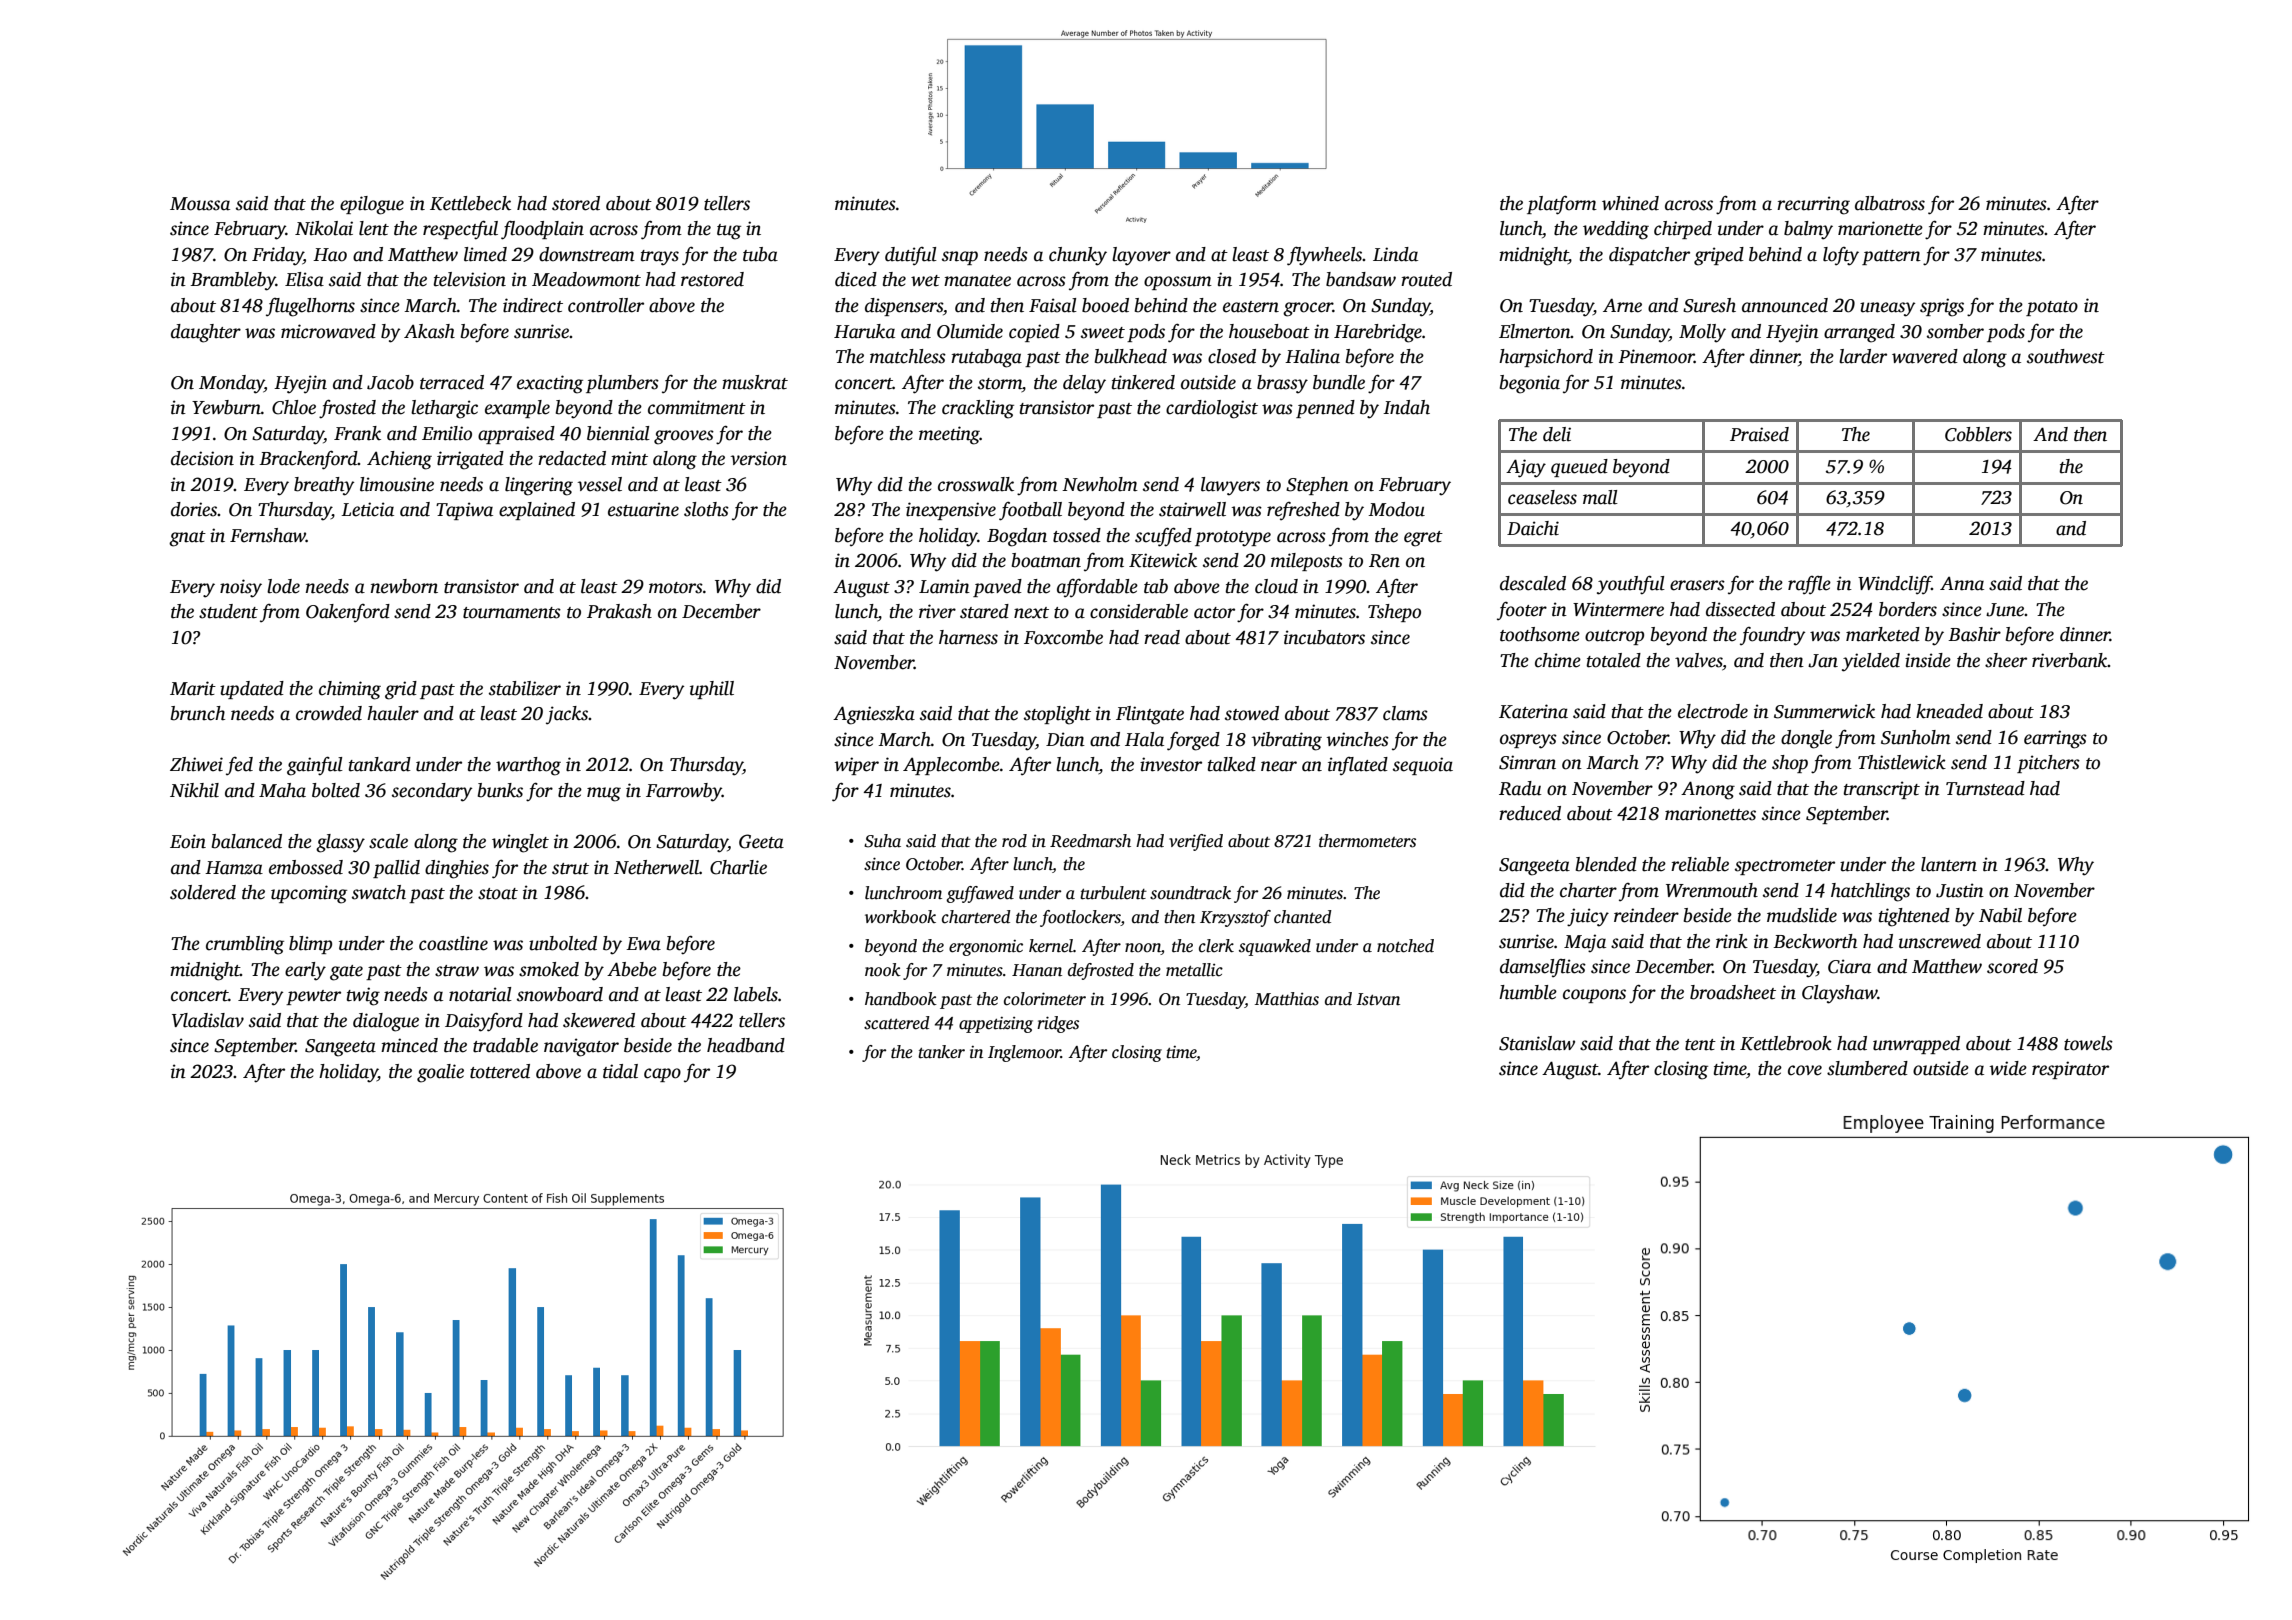  I want to click on Yewburn, so click(226, 407).
